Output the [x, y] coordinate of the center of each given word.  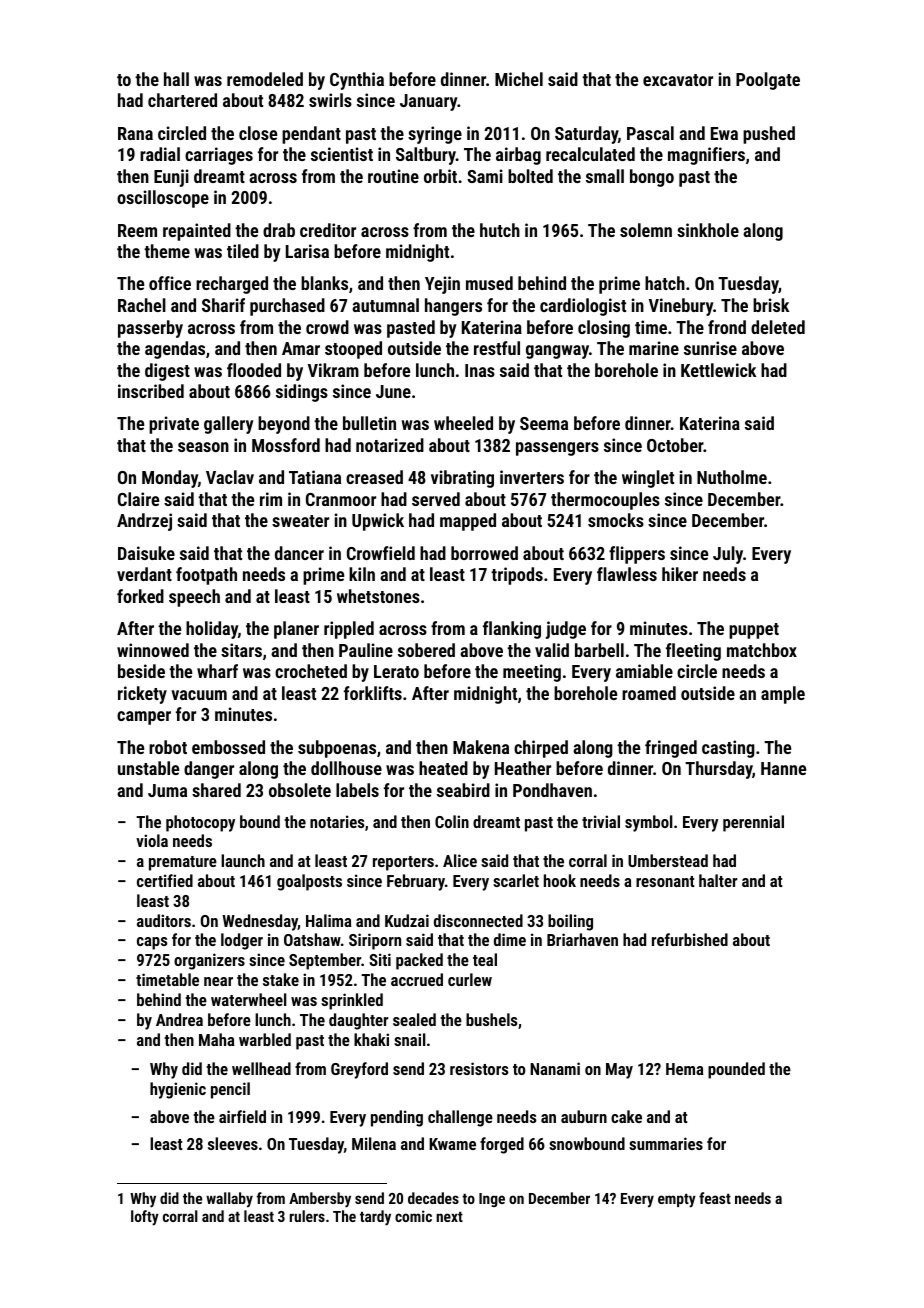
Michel [519, 79]
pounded [736, 1070]
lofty [145, 1218]
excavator [678, 80]
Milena [374, 1143]
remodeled [265, 79]
